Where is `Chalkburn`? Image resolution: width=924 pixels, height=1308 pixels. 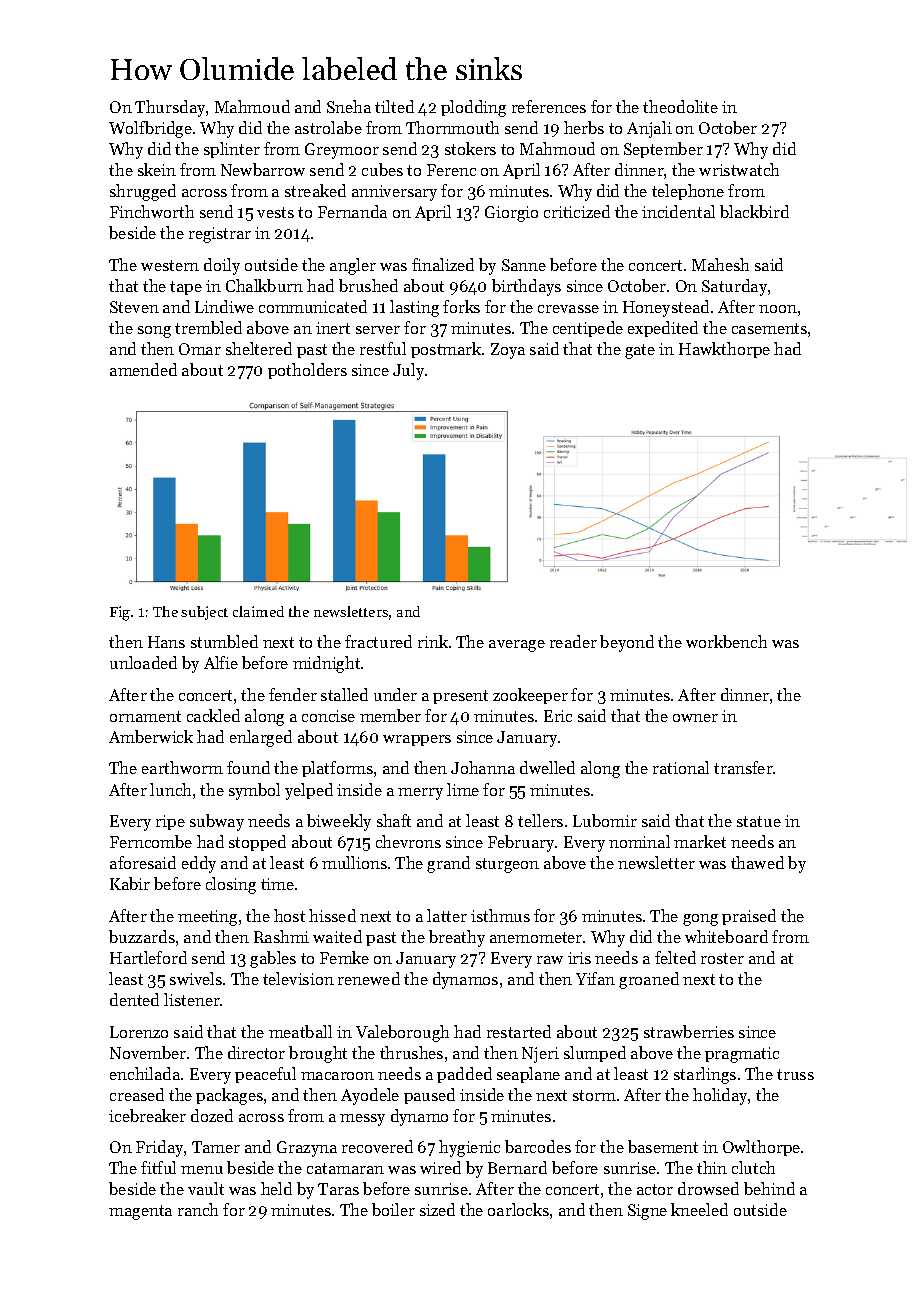
Chalkburn is located at coordinates (264, 285).
